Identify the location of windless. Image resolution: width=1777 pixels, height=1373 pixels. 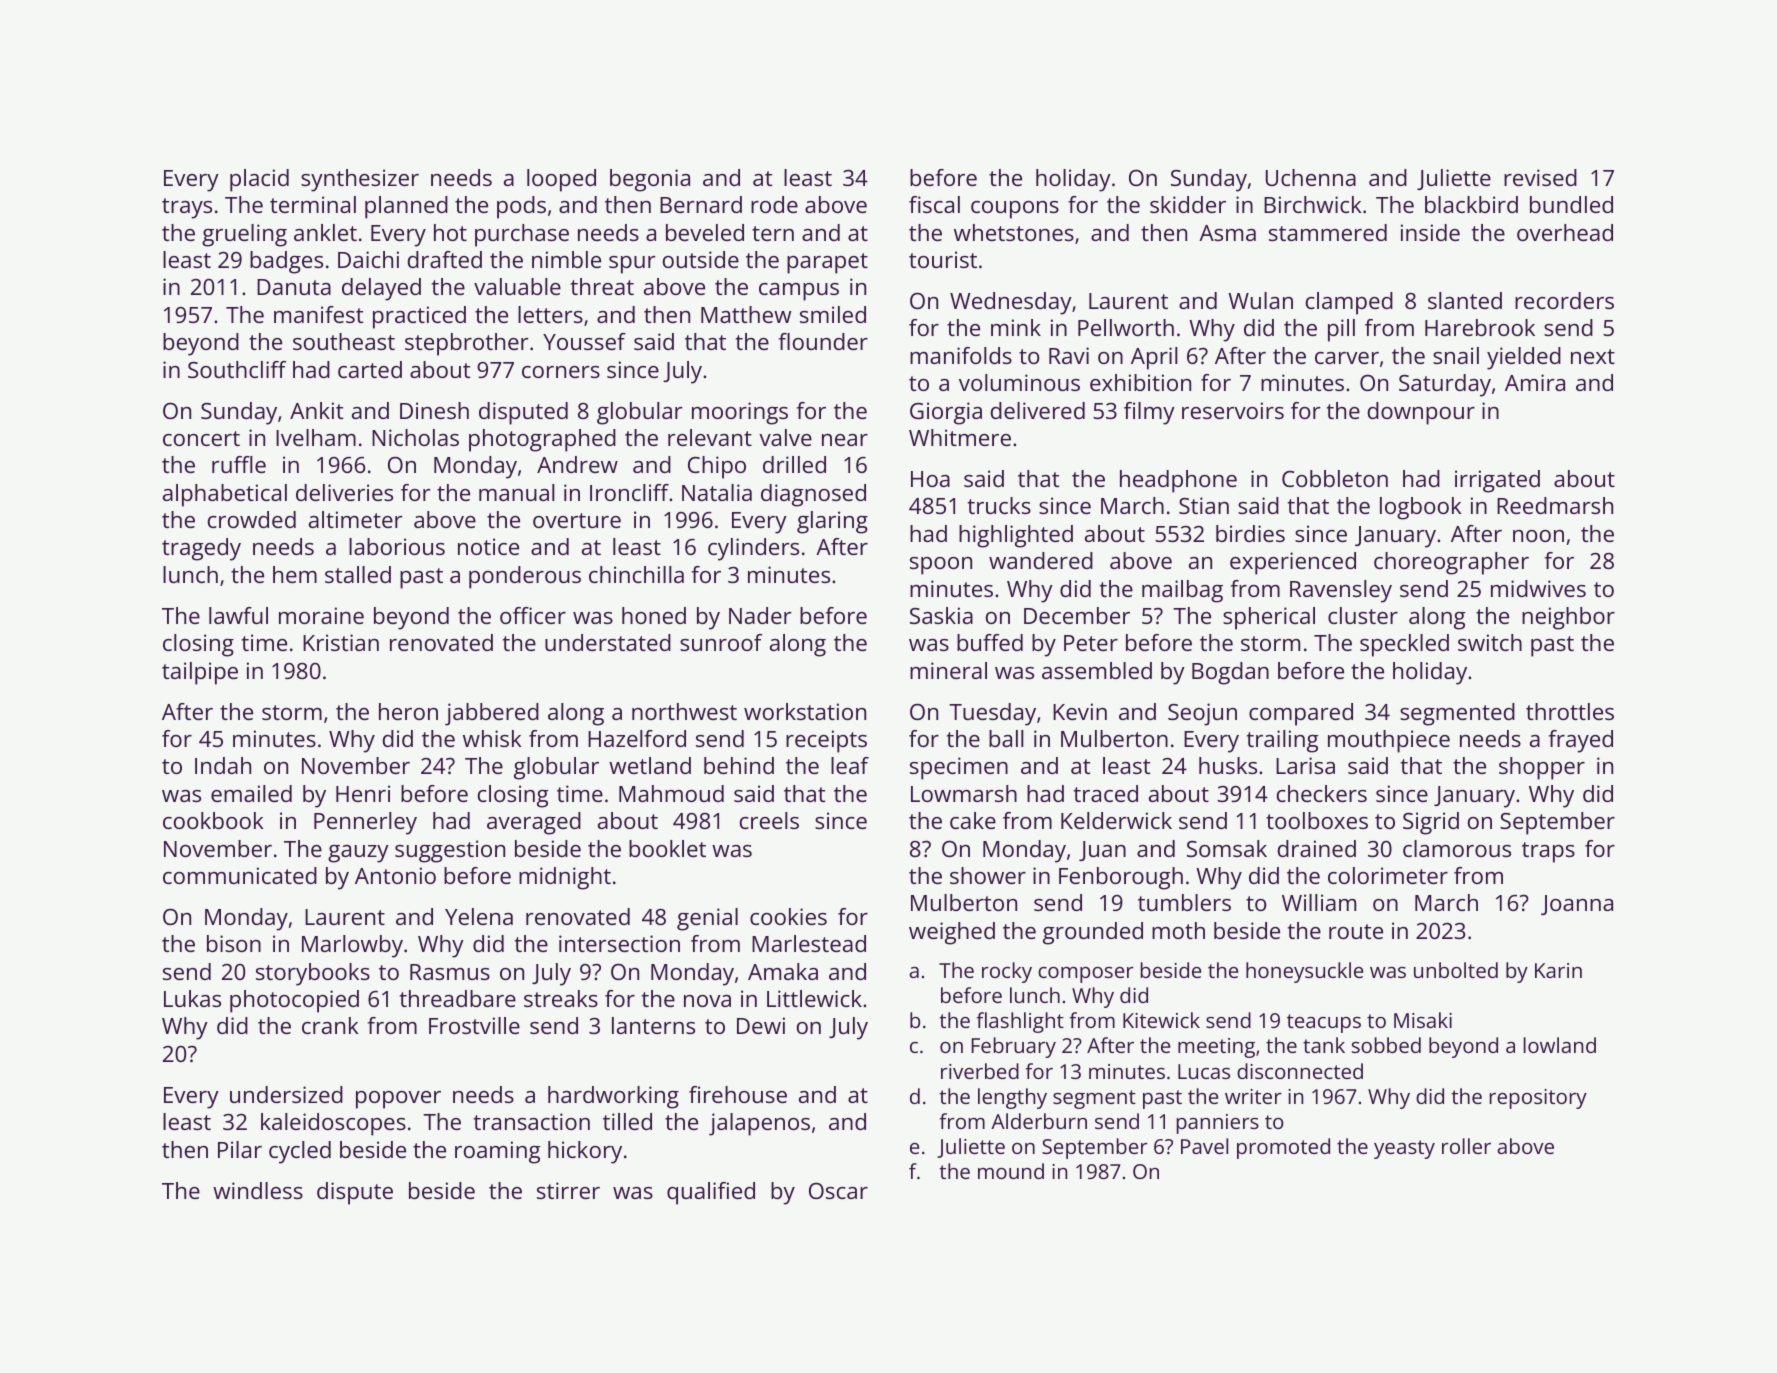
(258, 1190).
